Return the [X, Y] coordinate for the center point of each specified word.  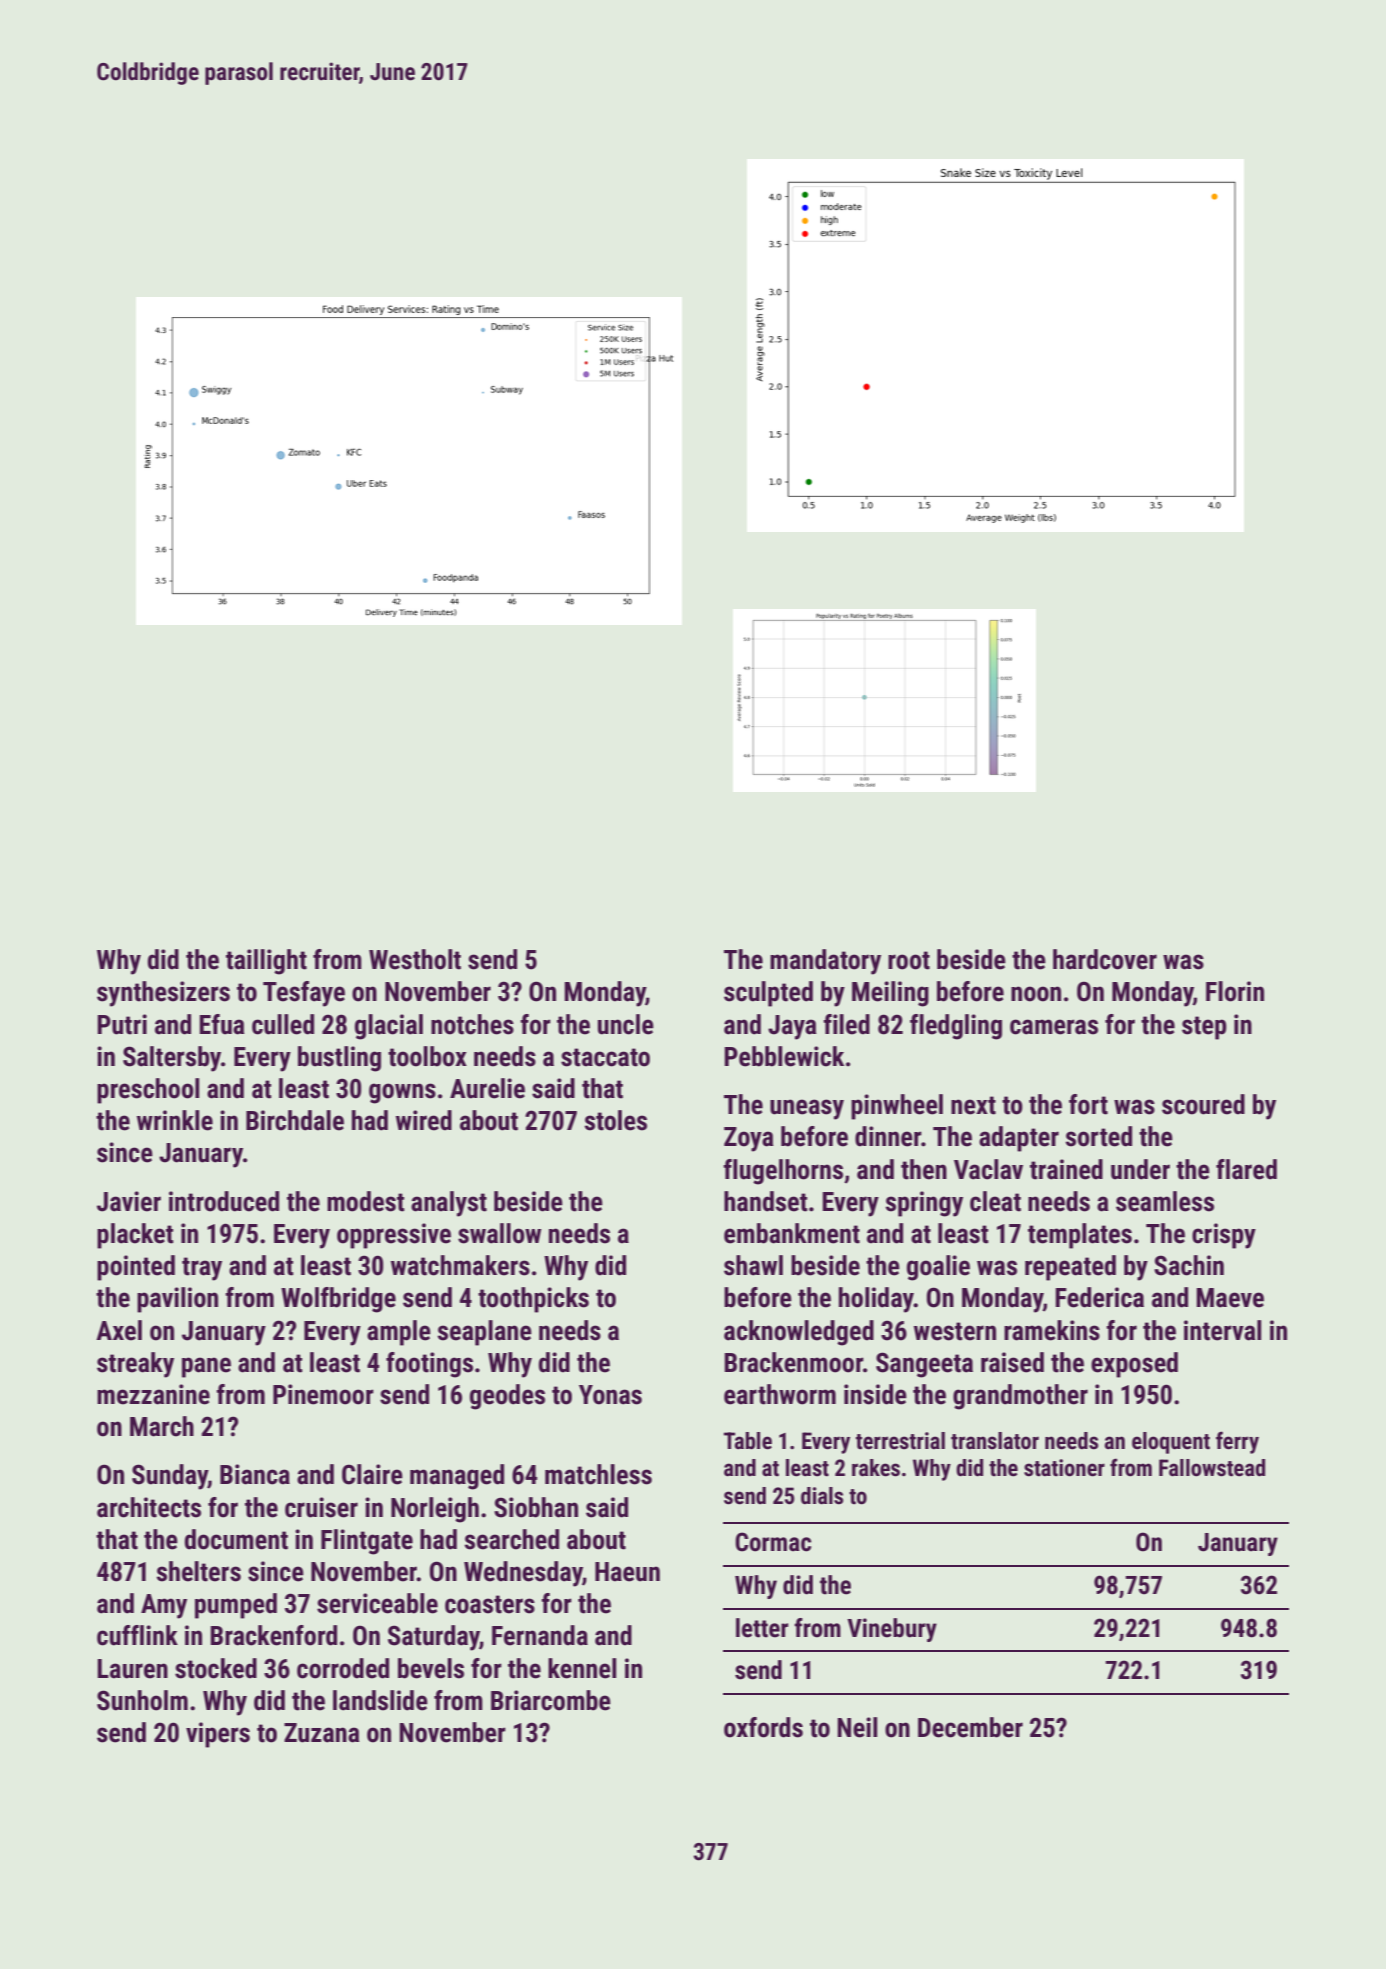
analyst [449, 1204]
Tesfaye [304, 994]
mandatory [825, 962]
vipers [218, 1735]
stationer [1064, 1468]
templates [1080, 1236]
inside [875, 1394]
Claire [372, 1474]
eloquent [1171, 1443]
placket [135, 1236]
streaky [135, 1365]
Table [748, 1441]
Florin [1235, 991]
